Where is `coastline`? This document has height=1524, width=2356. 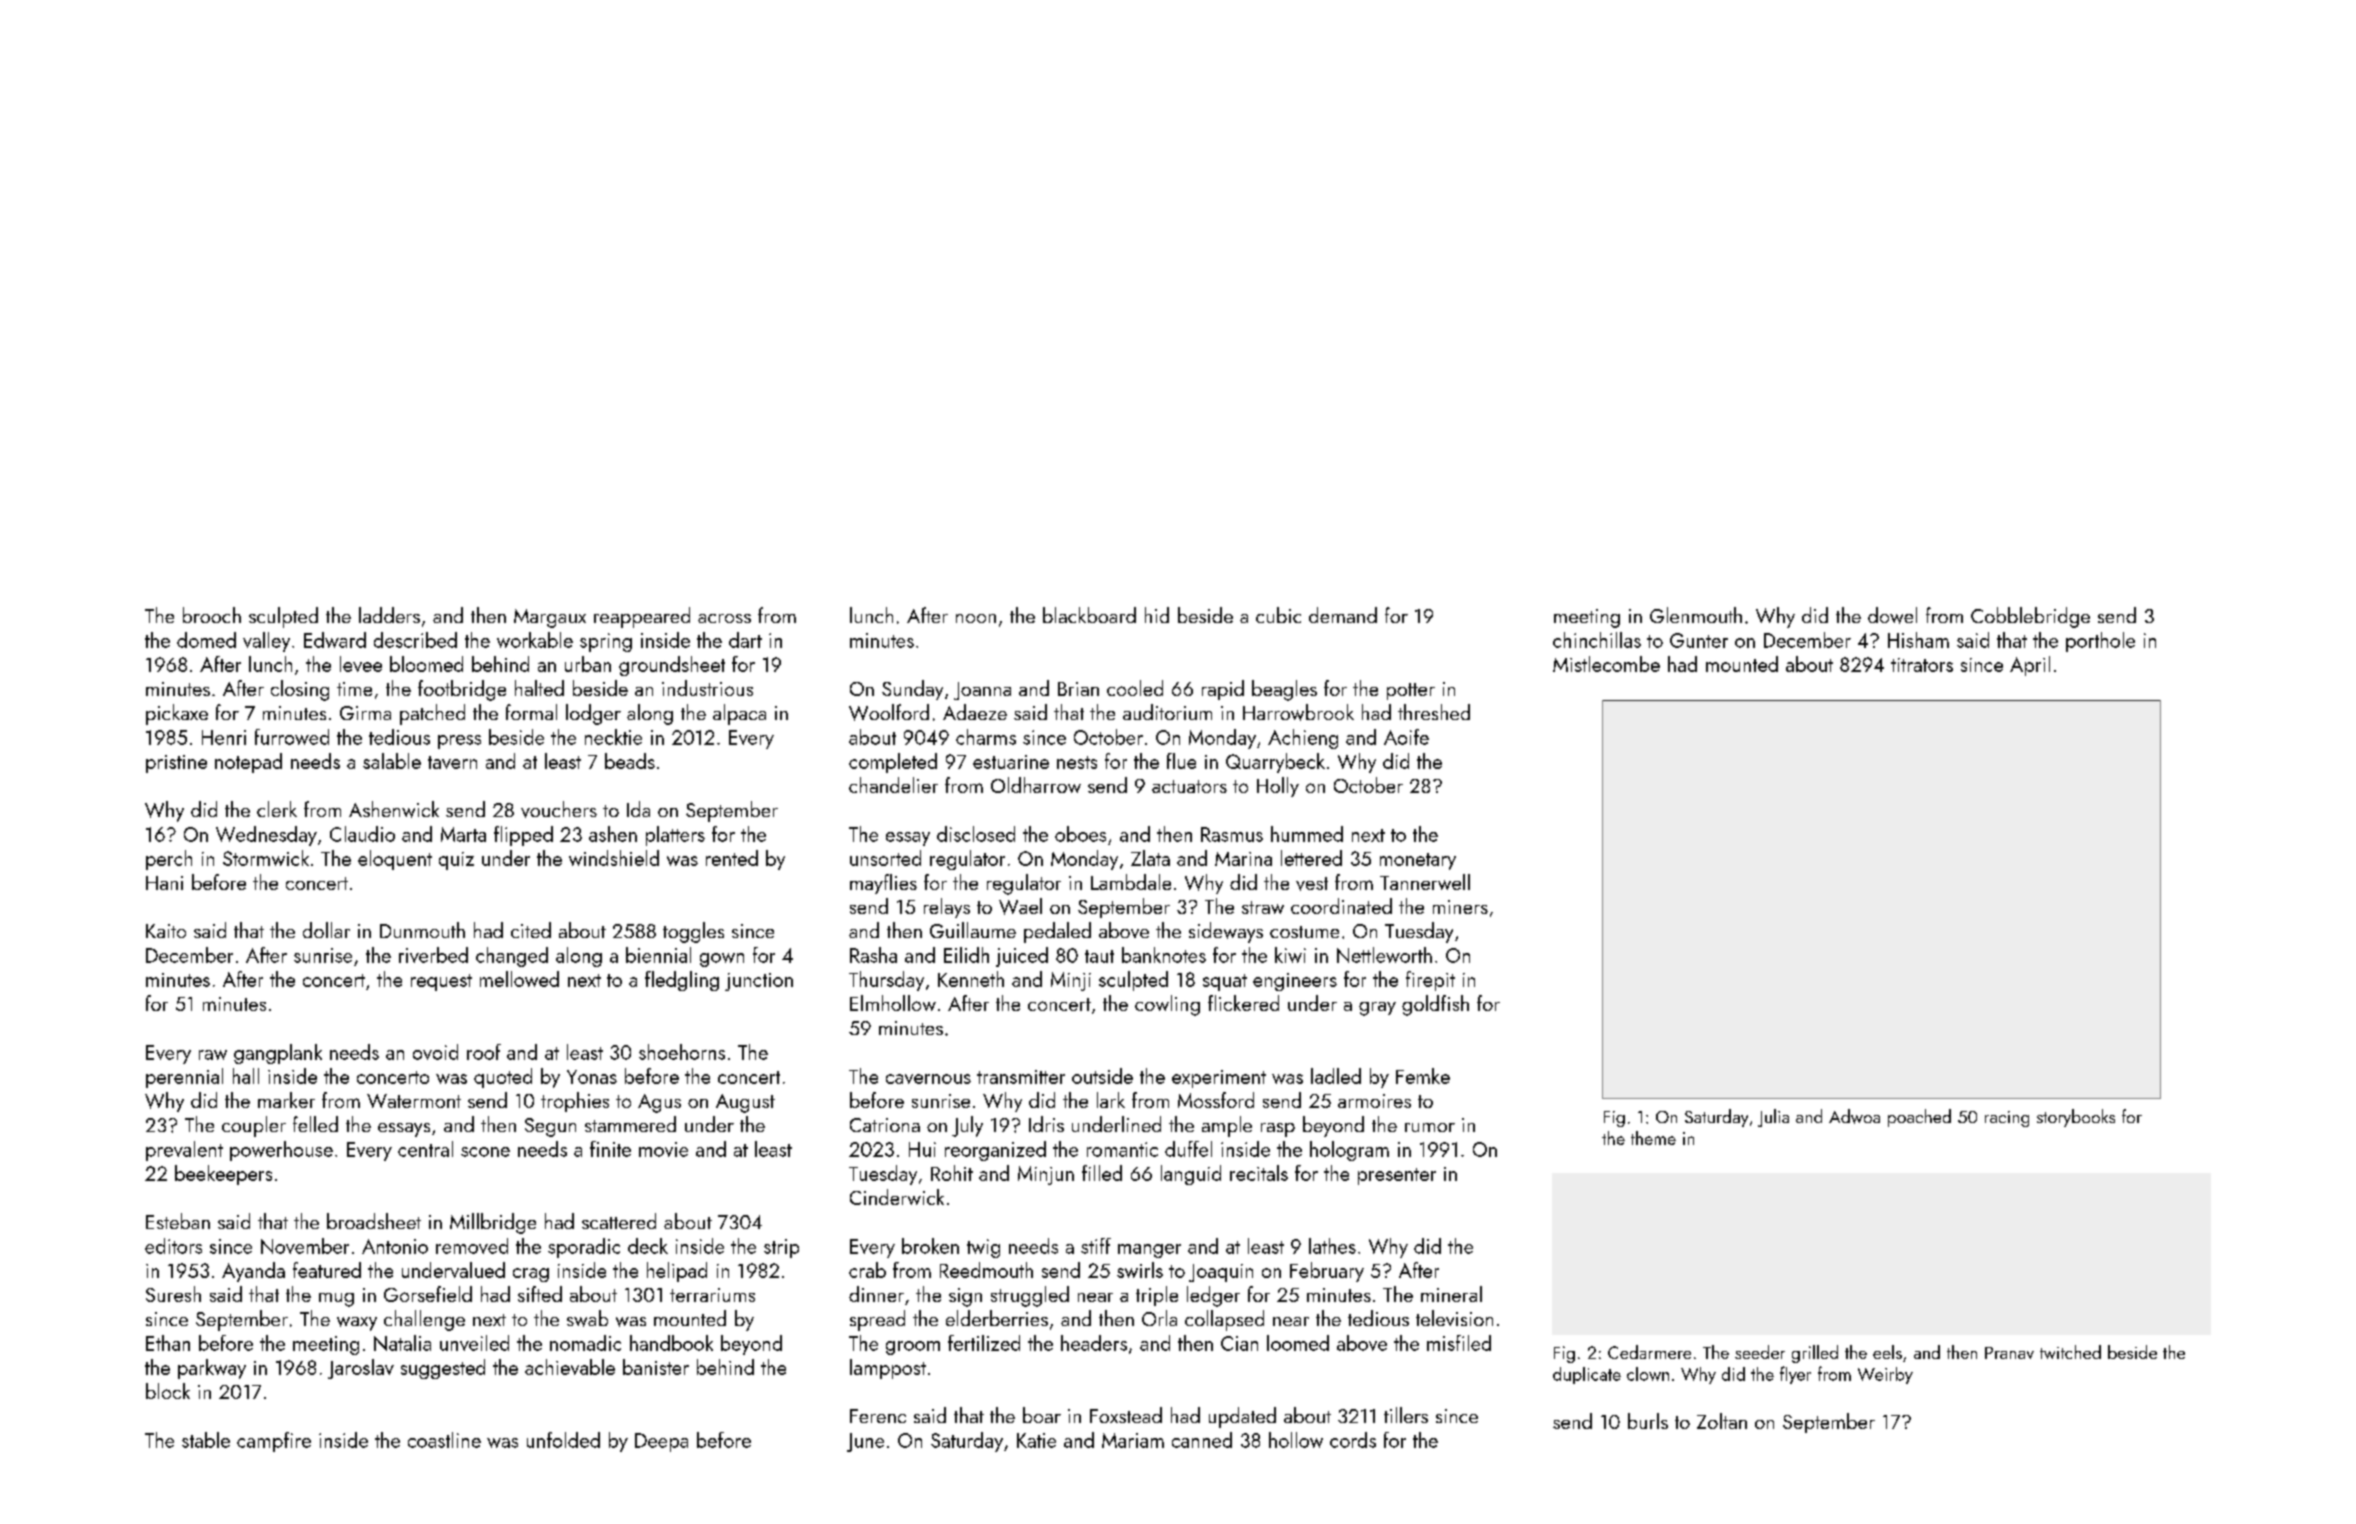 coastline is located at coordinates (444, 1440).
